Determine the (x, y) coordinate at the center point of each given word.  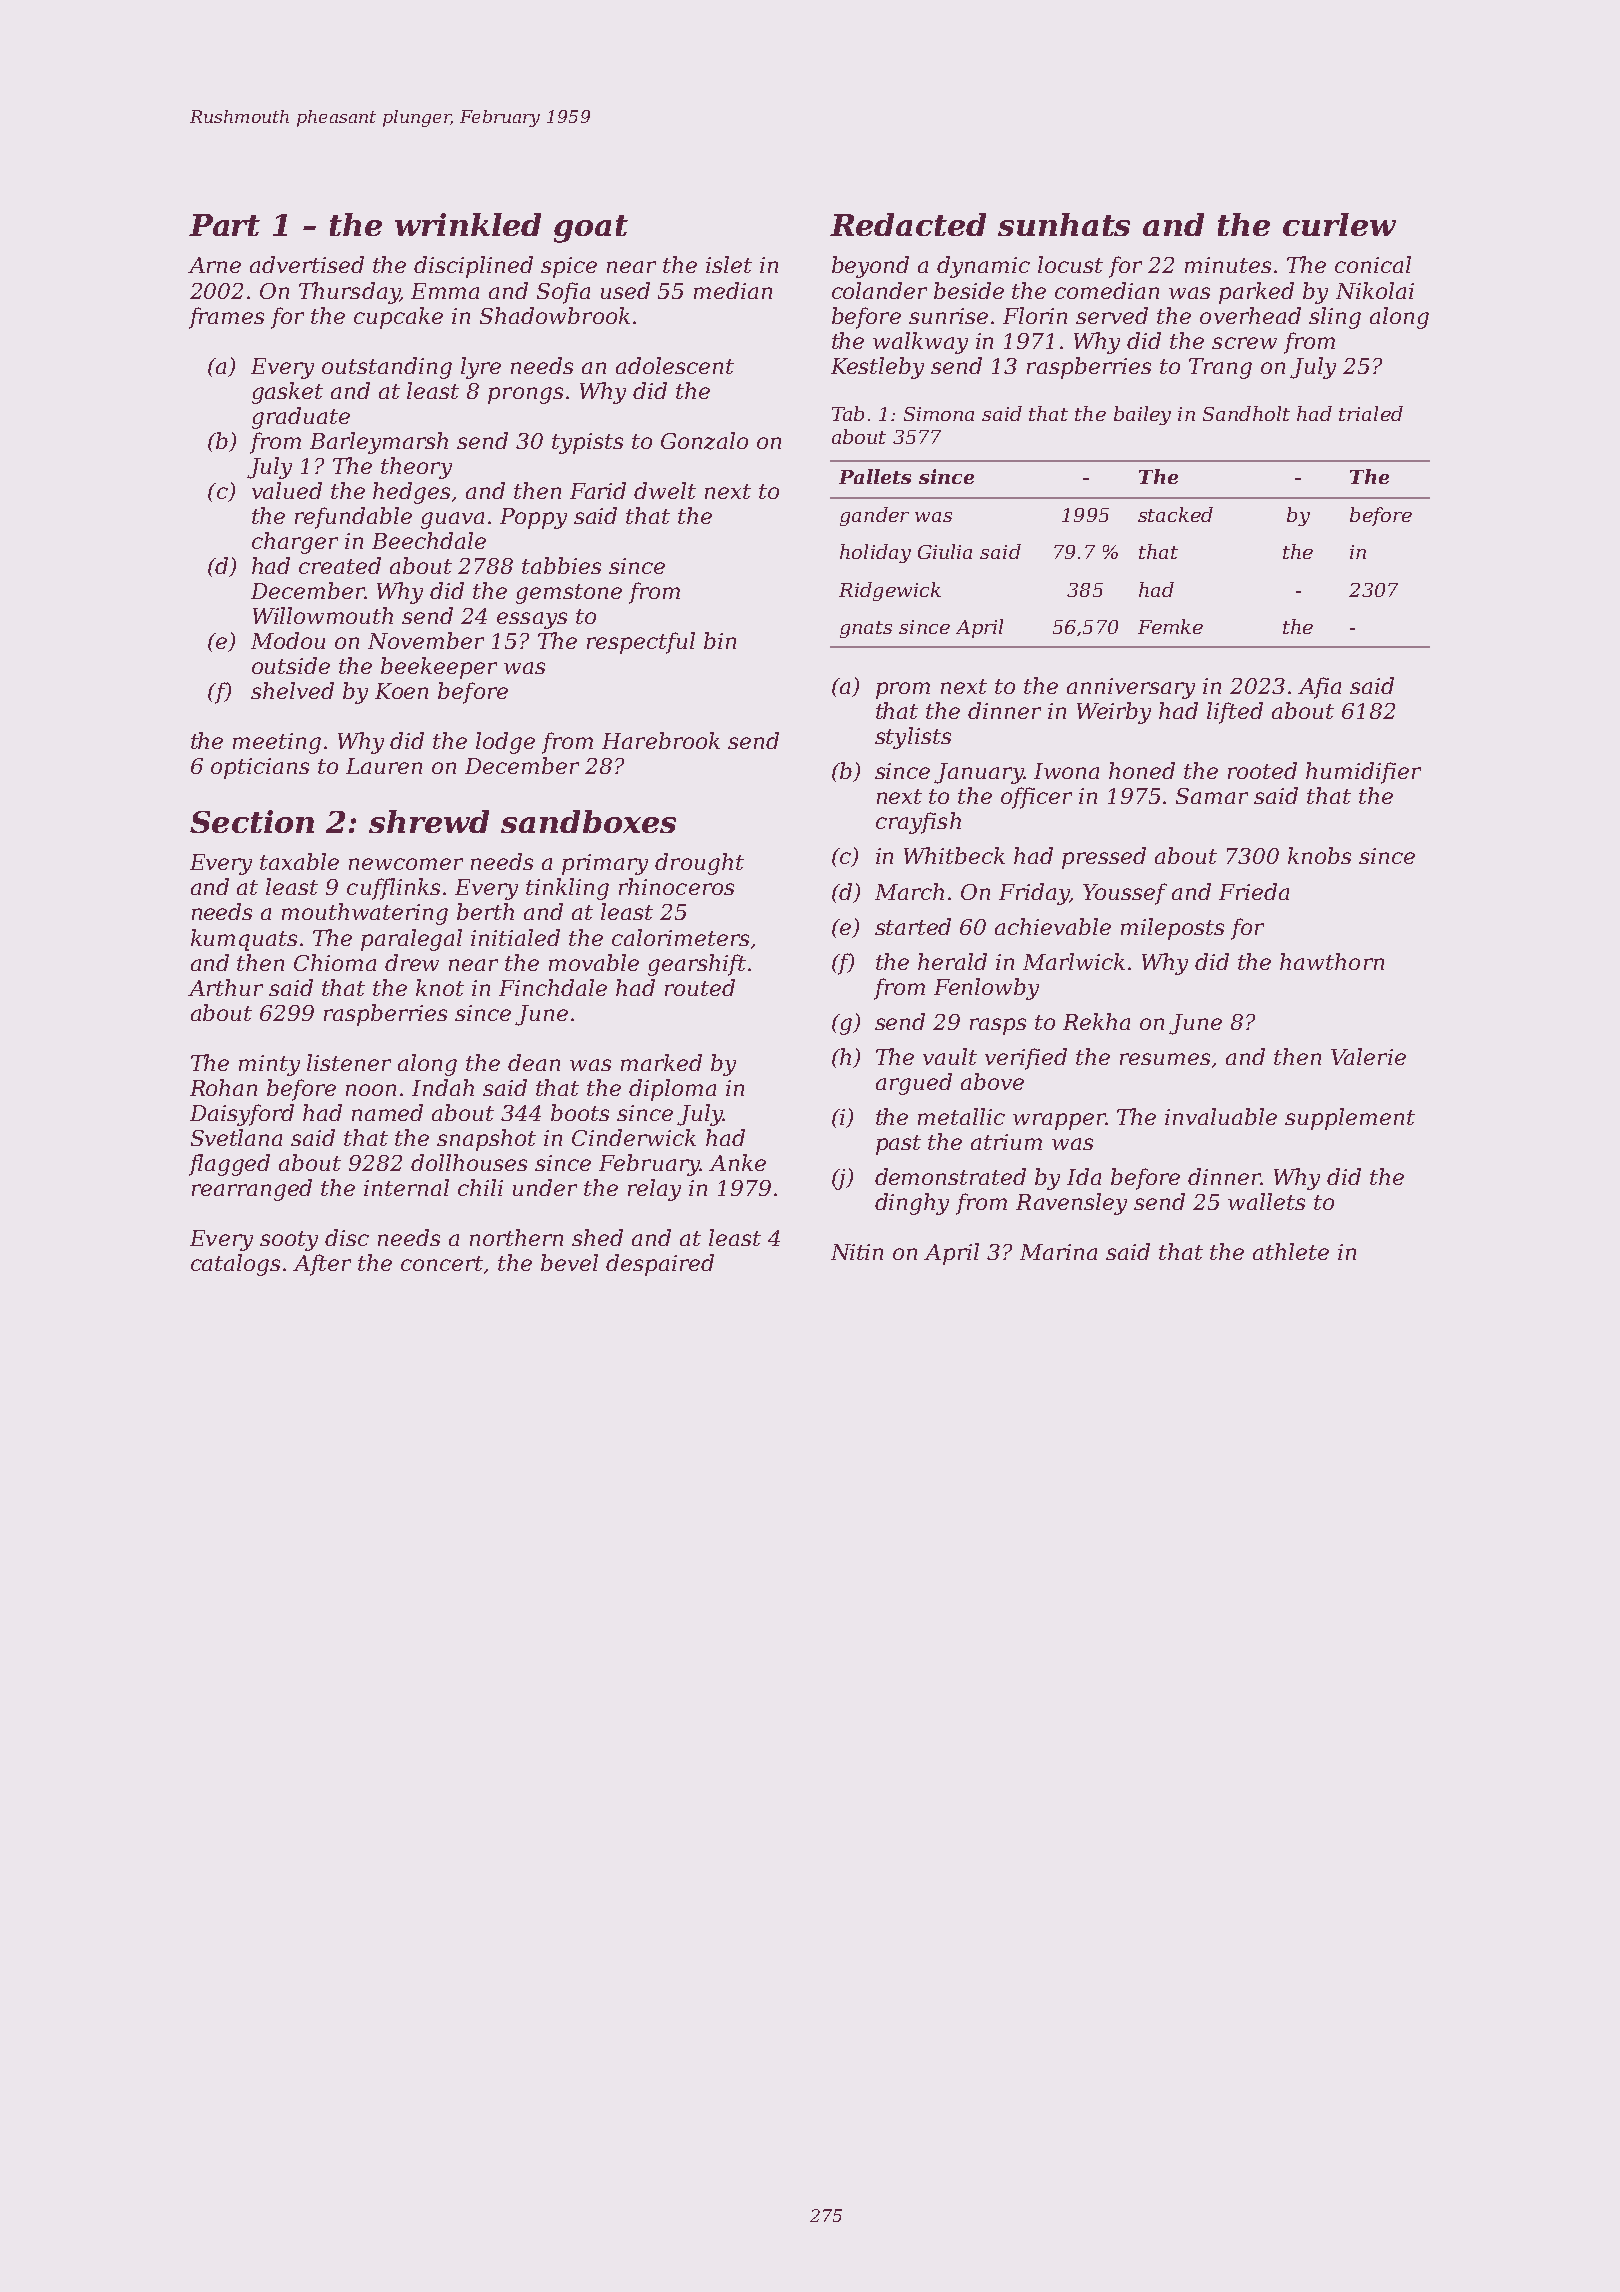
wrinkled (468, 224)
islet (729, 264)
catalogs (235, 1265)
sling (1335, 318)
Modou (288, 640)
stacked (1175, 514)
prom (903, 690)
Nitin (857, 1252)
